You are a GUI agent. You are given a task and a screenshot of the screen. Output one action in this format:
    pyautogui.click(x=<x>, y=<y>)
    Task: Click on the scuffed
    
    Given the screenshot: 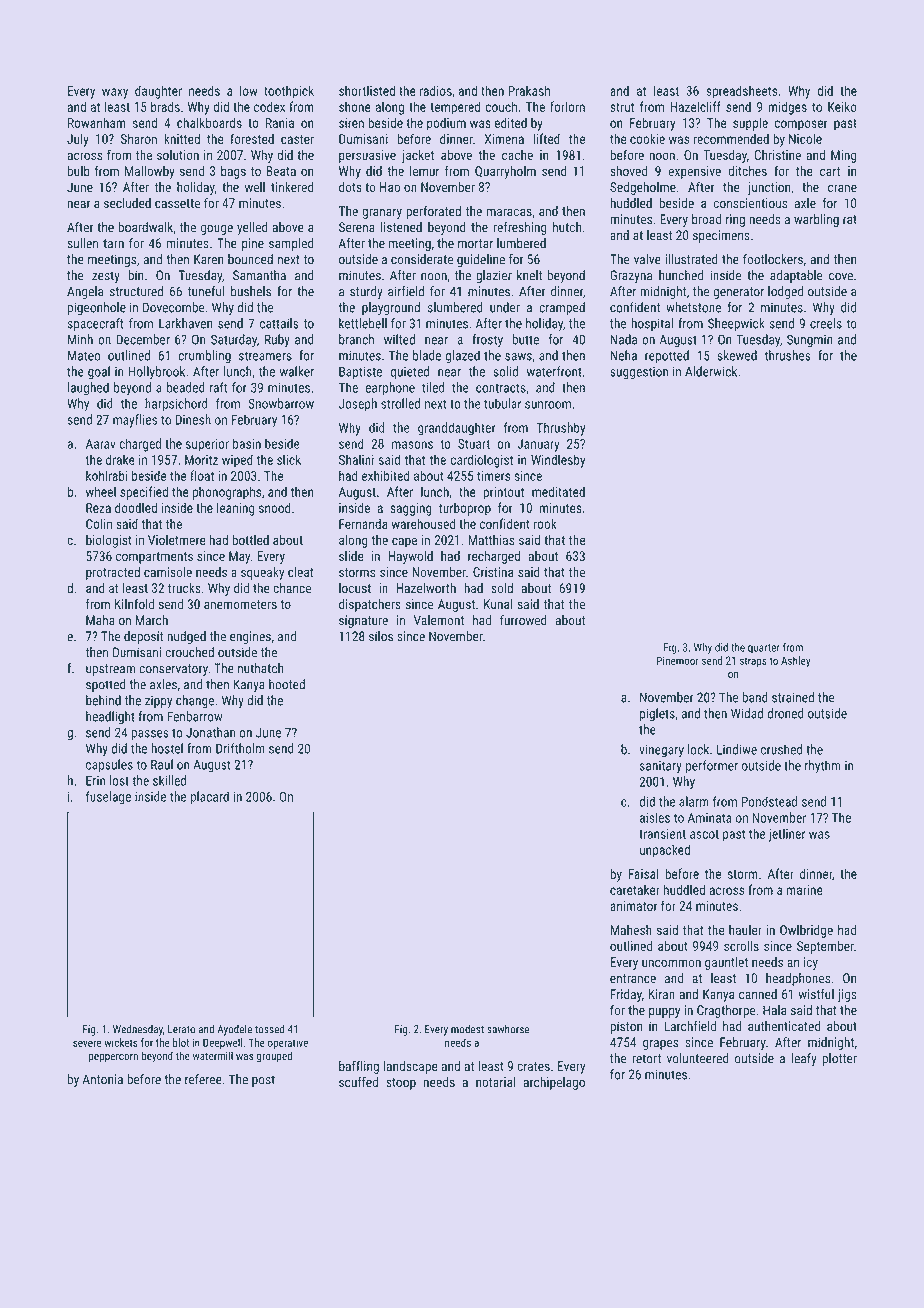 What is the action you would take?
    pyautogui.click(x=358, y=1081)
